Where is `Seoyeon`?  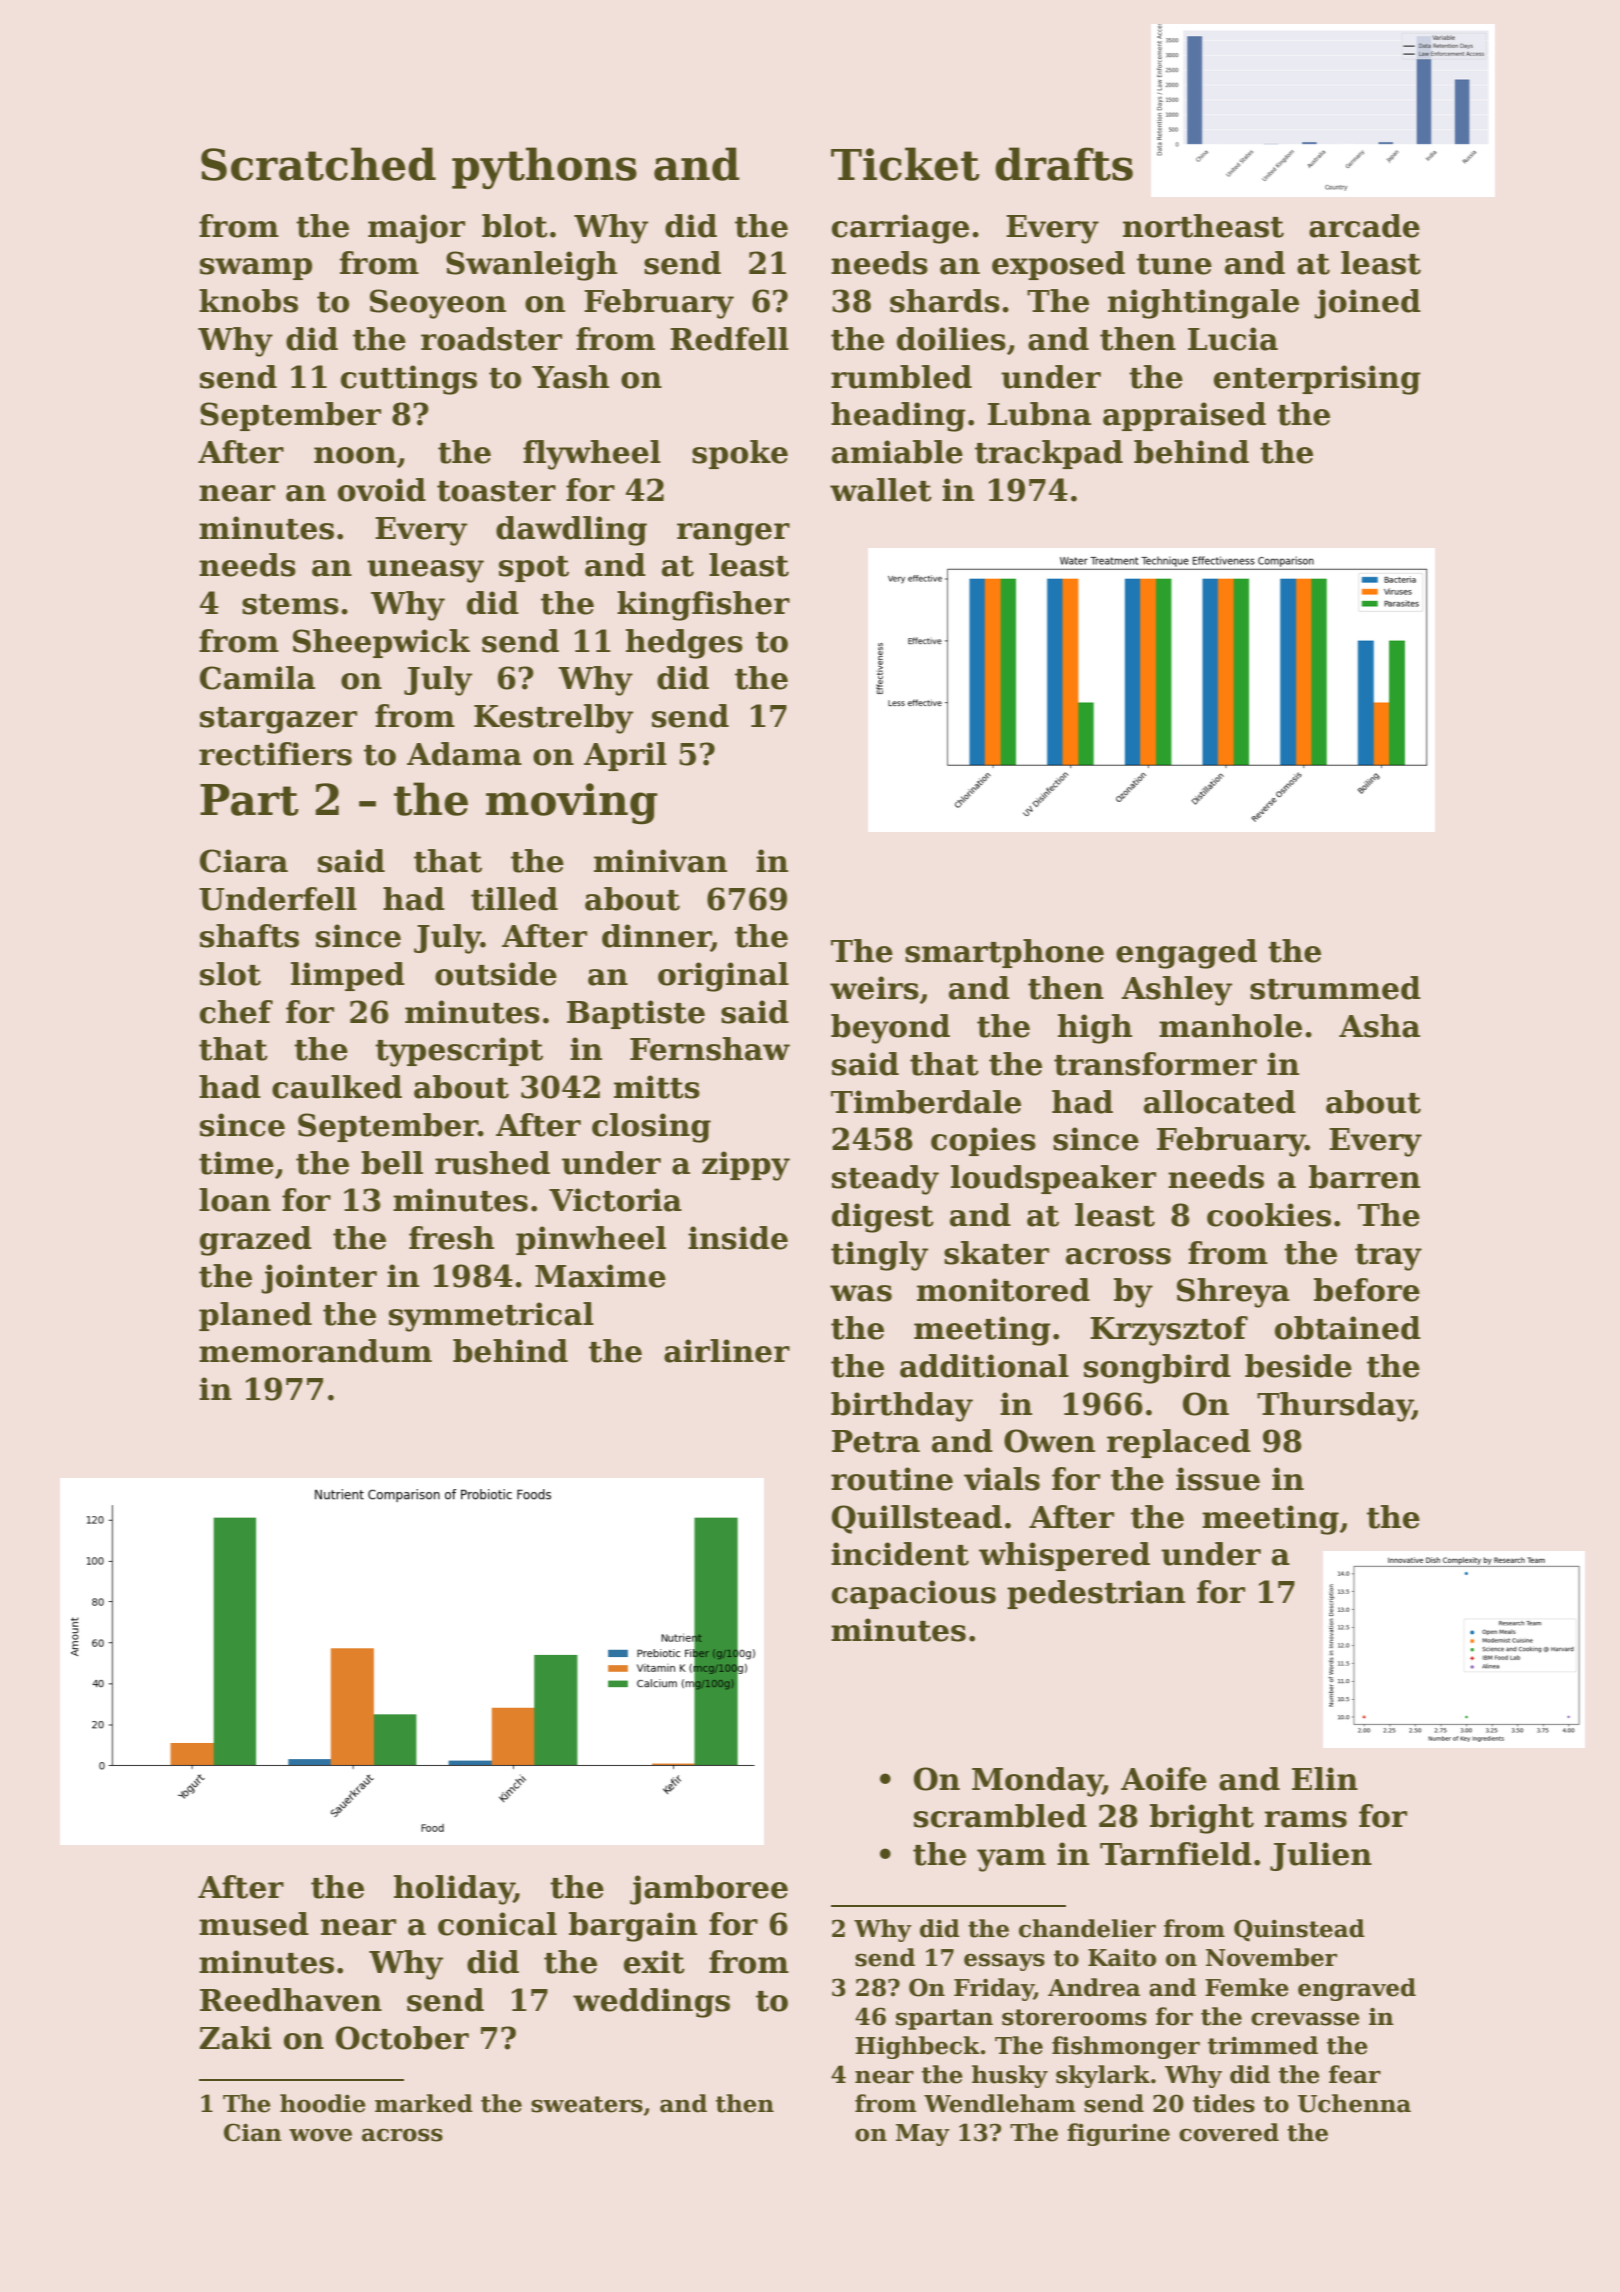
Seoyeon is located at coordinates (438, 304).
